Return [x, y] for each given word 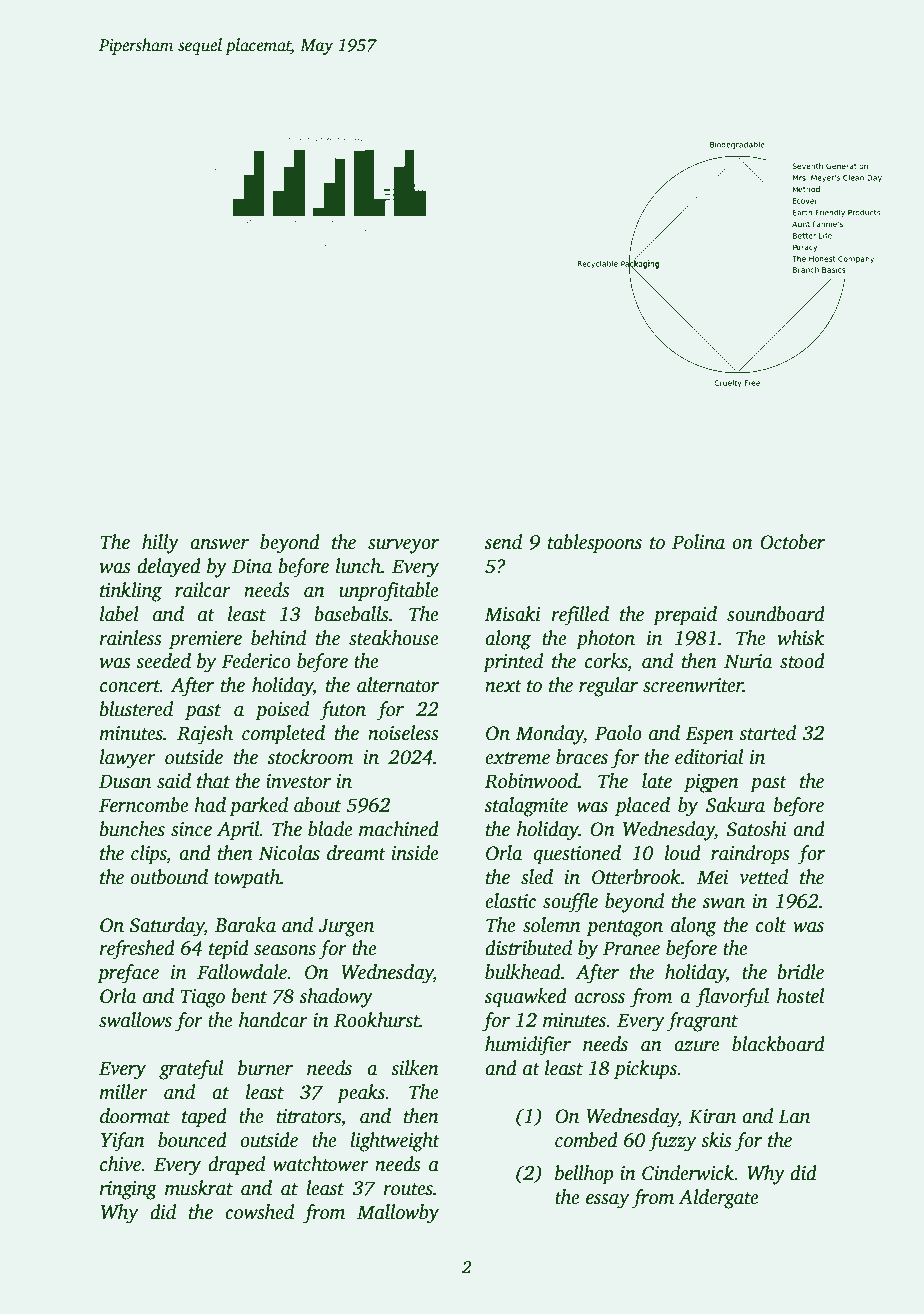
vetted [763, 877]
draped [236, 1166]
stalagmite [526, 807]
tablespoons [595, 544]
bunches [132, 829]
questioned [577, 855]
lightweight [395, 1142]
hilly [160, 544]
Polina [698, 542]
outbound [169, 877]
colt [771, 925]
